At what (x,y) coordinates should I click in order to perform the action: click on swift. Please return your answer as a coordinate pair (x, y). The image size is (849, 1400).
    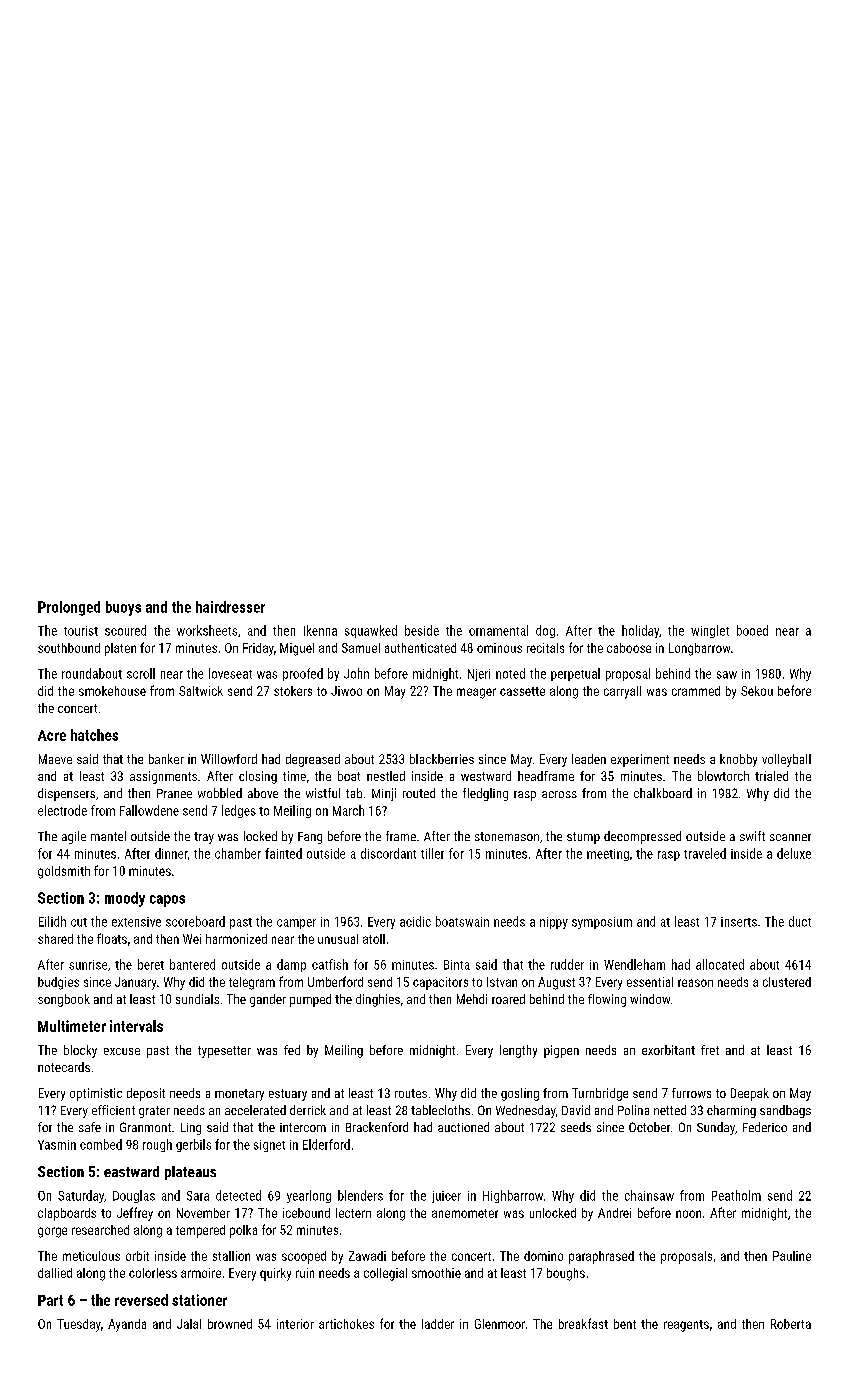
    Looking at the image, I should click on (752, 836).
